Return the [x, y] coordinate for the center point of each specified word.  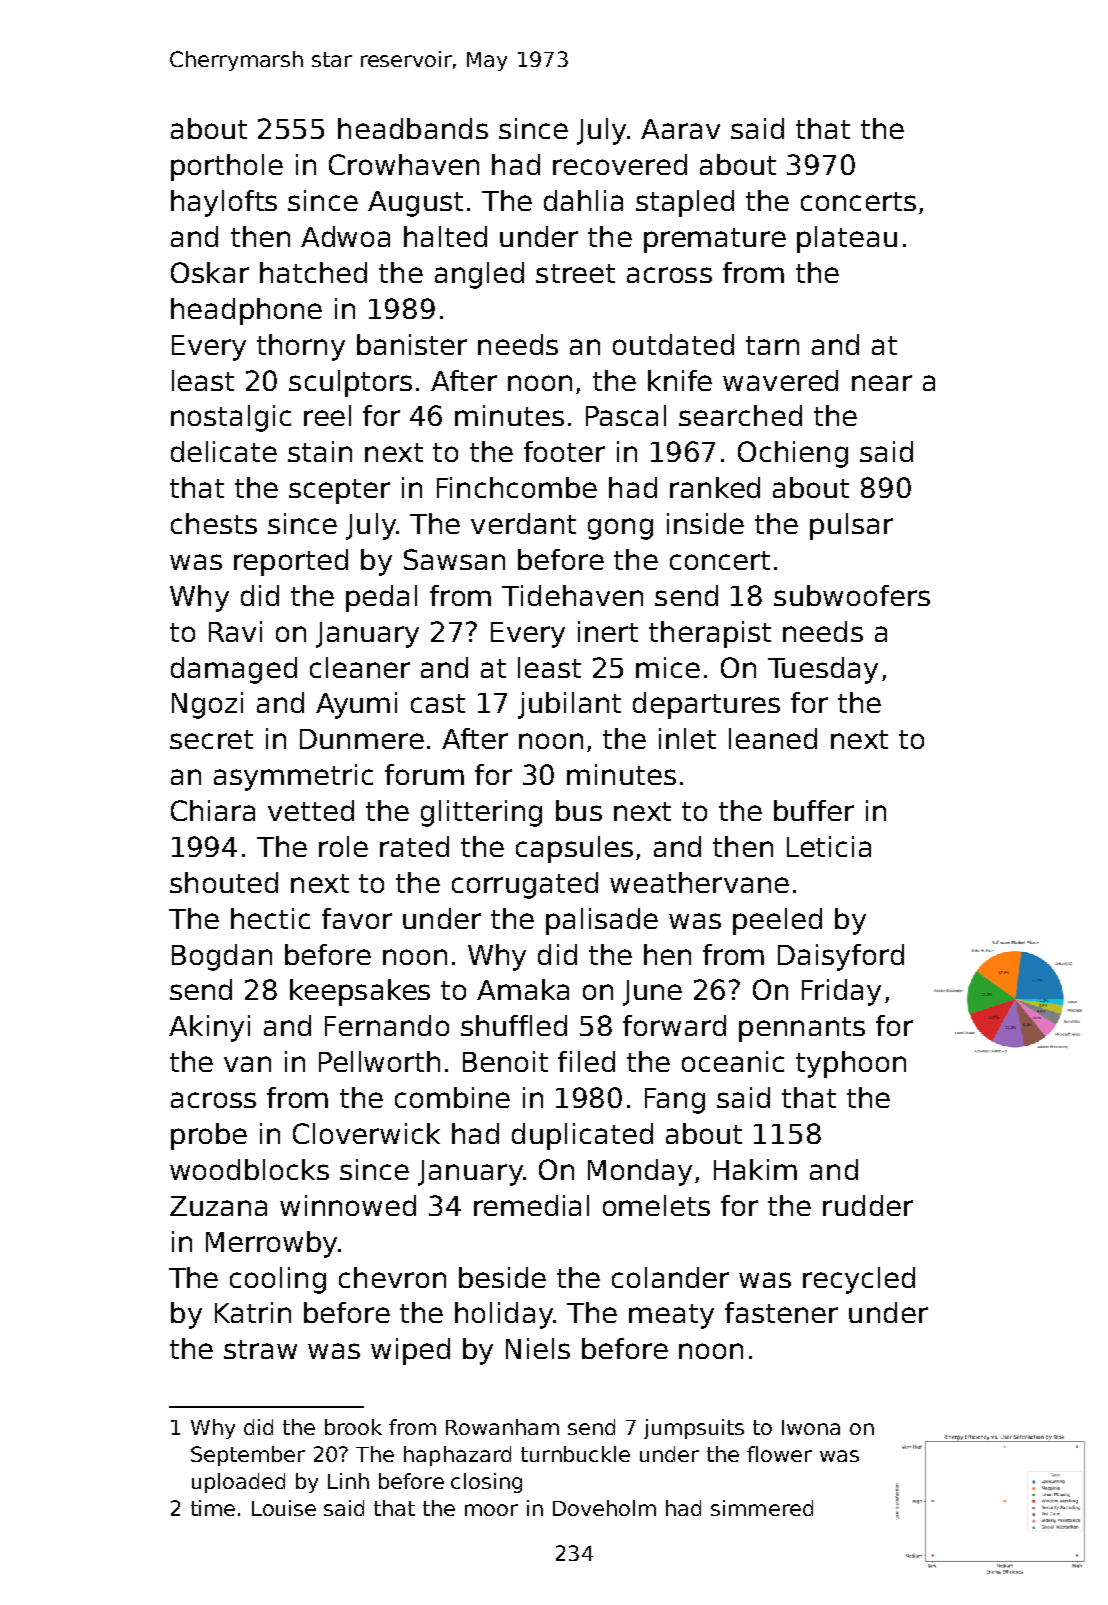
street [575, 273]
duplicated [582, 1136]
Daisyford [841, 957]
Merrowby [271, 1244]
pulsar [851, 526]
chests [214, 523]
